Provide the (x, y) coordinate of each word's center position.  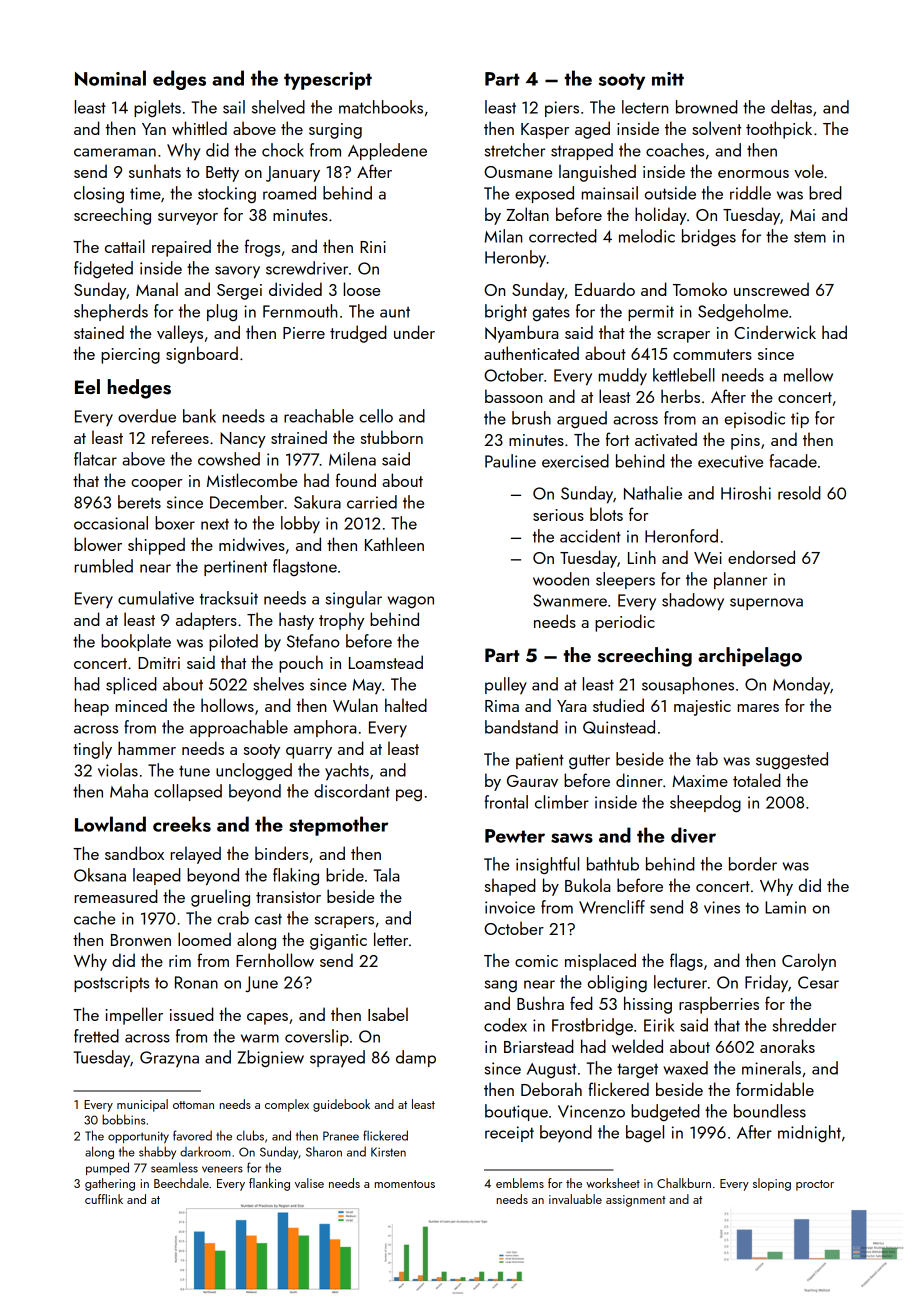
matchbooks (381, 107)
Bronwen (141, 940)
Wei (708, 558)
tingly (92, 750)
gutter (589, 761)
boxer (175, 523)
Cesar (818, 982)
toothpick (779, 130)
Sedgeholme (743, 312)
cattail (125, 246)
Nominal (110, 78)
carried (372, 502)
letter (391, 939)
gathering (110, 1184)
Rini (373, 247)
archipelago (750, 657)
